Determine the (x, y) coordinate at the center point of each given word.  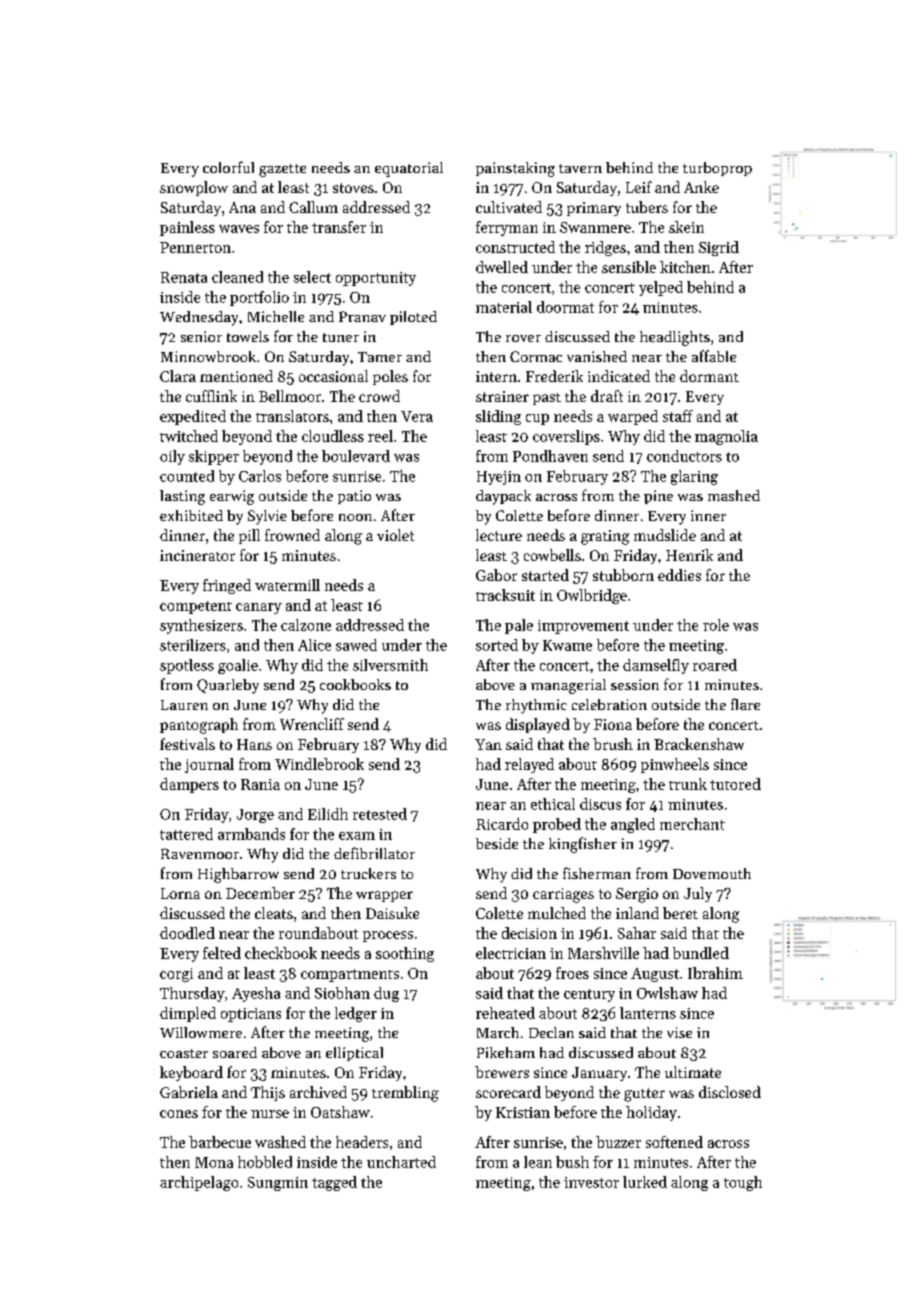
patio (354, 497)
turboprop (717, 169)
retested (380, 814)
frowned (292, 535)
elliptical (354, 1054)
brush (613, 744)
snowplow (194, 188)
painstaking (515, 169)
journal (209, 765)
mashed (734, 495)
